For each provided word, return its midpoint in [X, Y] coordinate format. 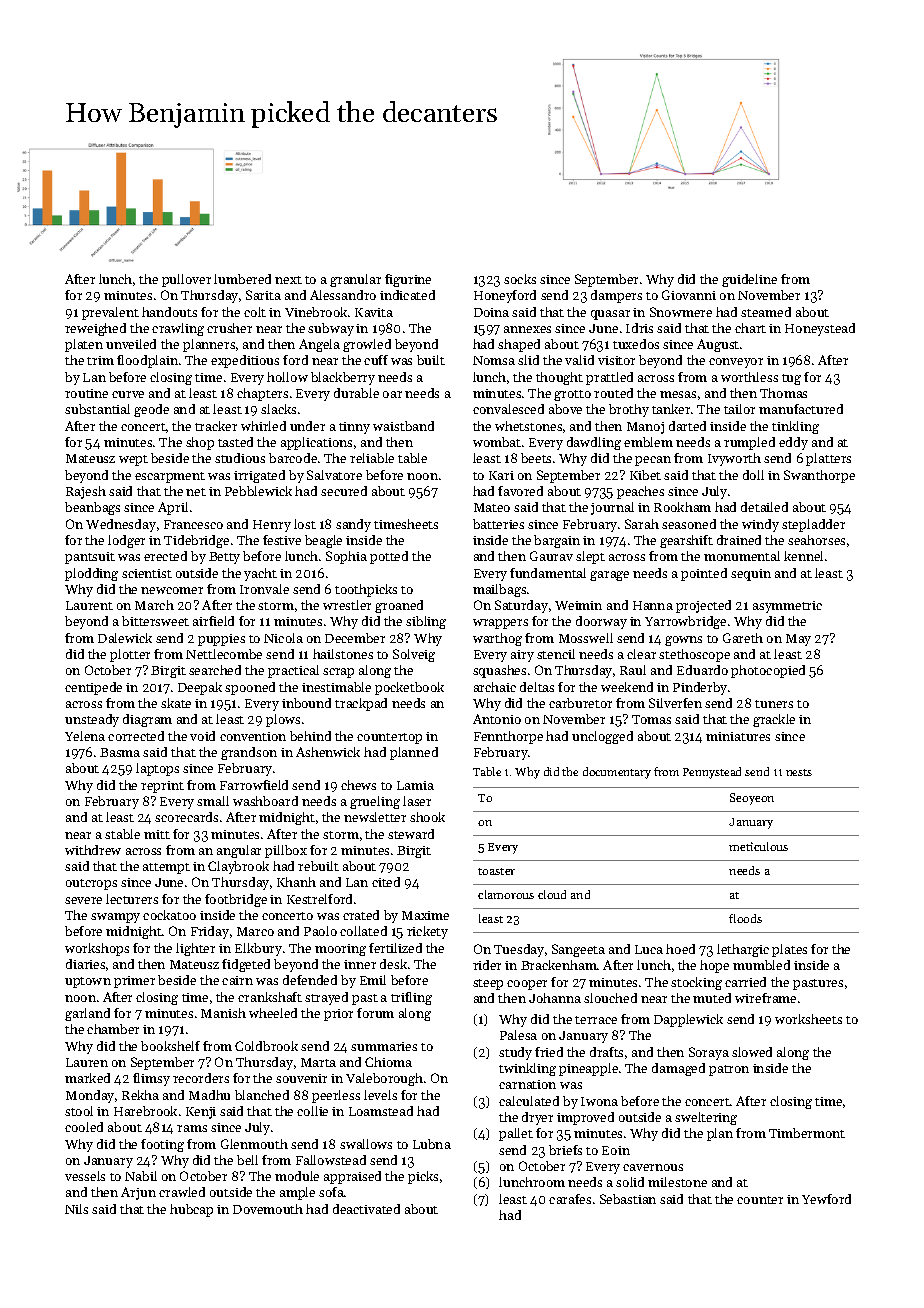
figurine [408, 280]
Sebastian [628, 1199]
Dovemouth [268, 1209]
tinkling [795, 427]
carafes [570, 1199]
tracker [216, 426]
